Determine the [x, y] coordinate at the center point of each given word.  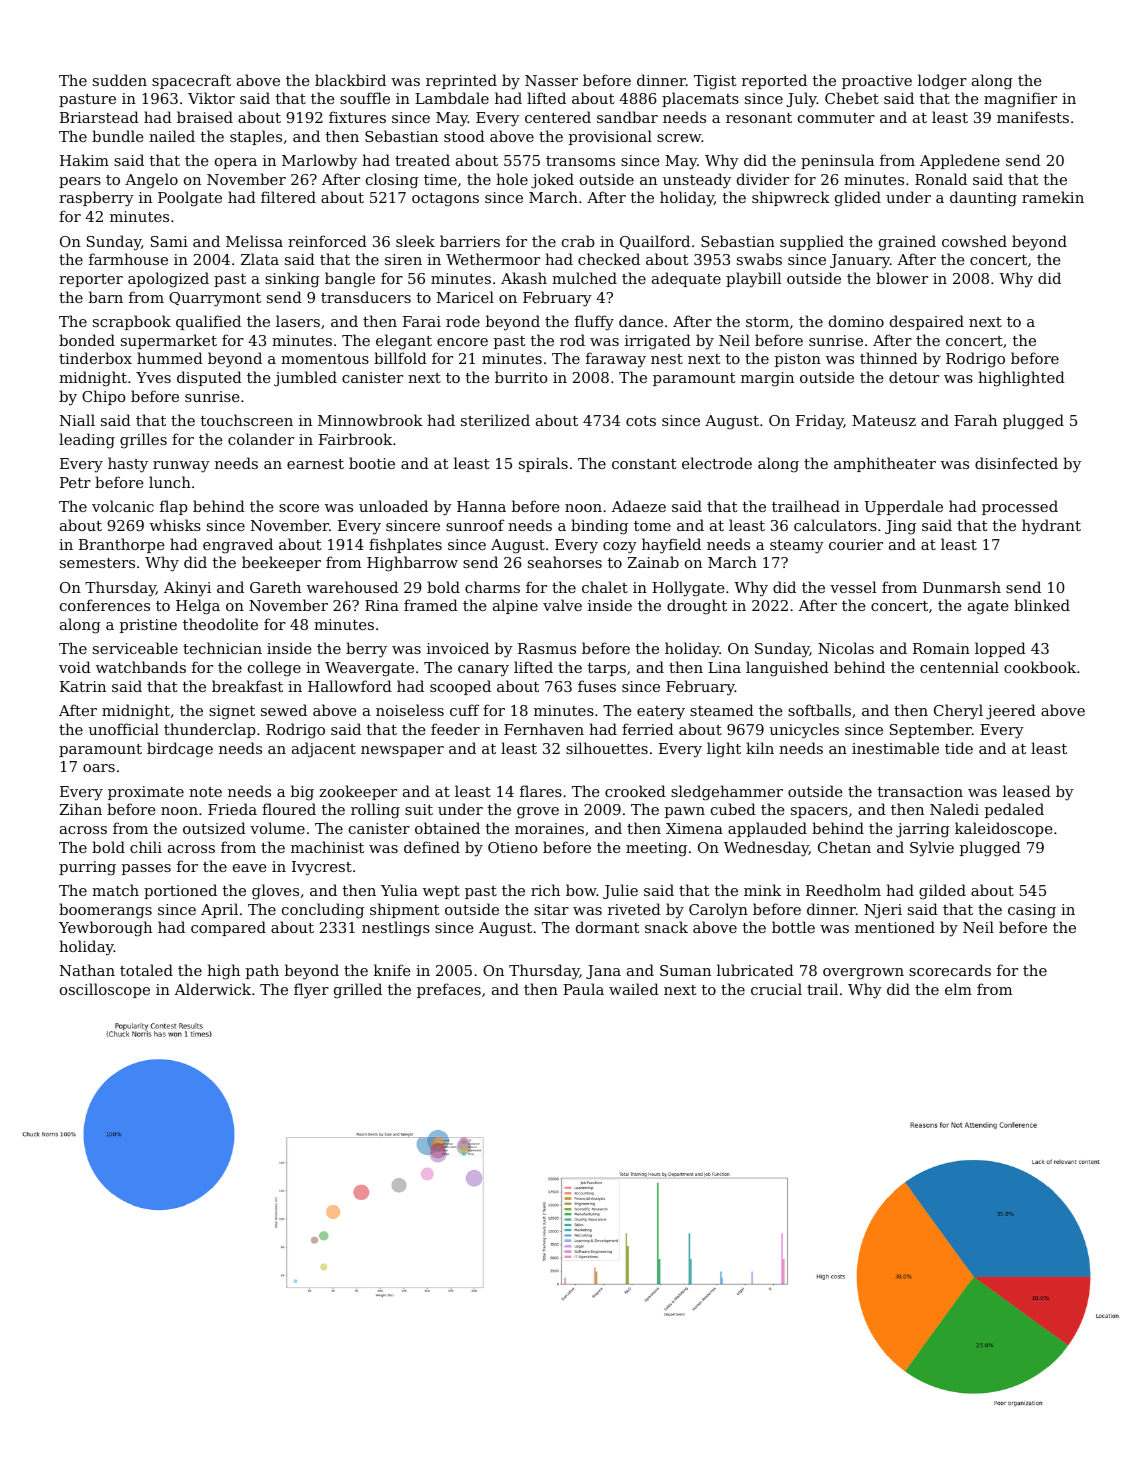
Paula [583, 989]
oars [99, 768]
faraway [616, 360]
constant [644, 464]
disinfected [1016, 463]
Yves [153, 377]
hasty [128, 465]
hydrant [1051, 527]
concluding [323, 911]
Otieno [512, 847]
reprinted [461, 81]
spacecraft [191, 81]
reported [774, 81]
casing [1032, 911]
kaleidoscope [1003, 829]
